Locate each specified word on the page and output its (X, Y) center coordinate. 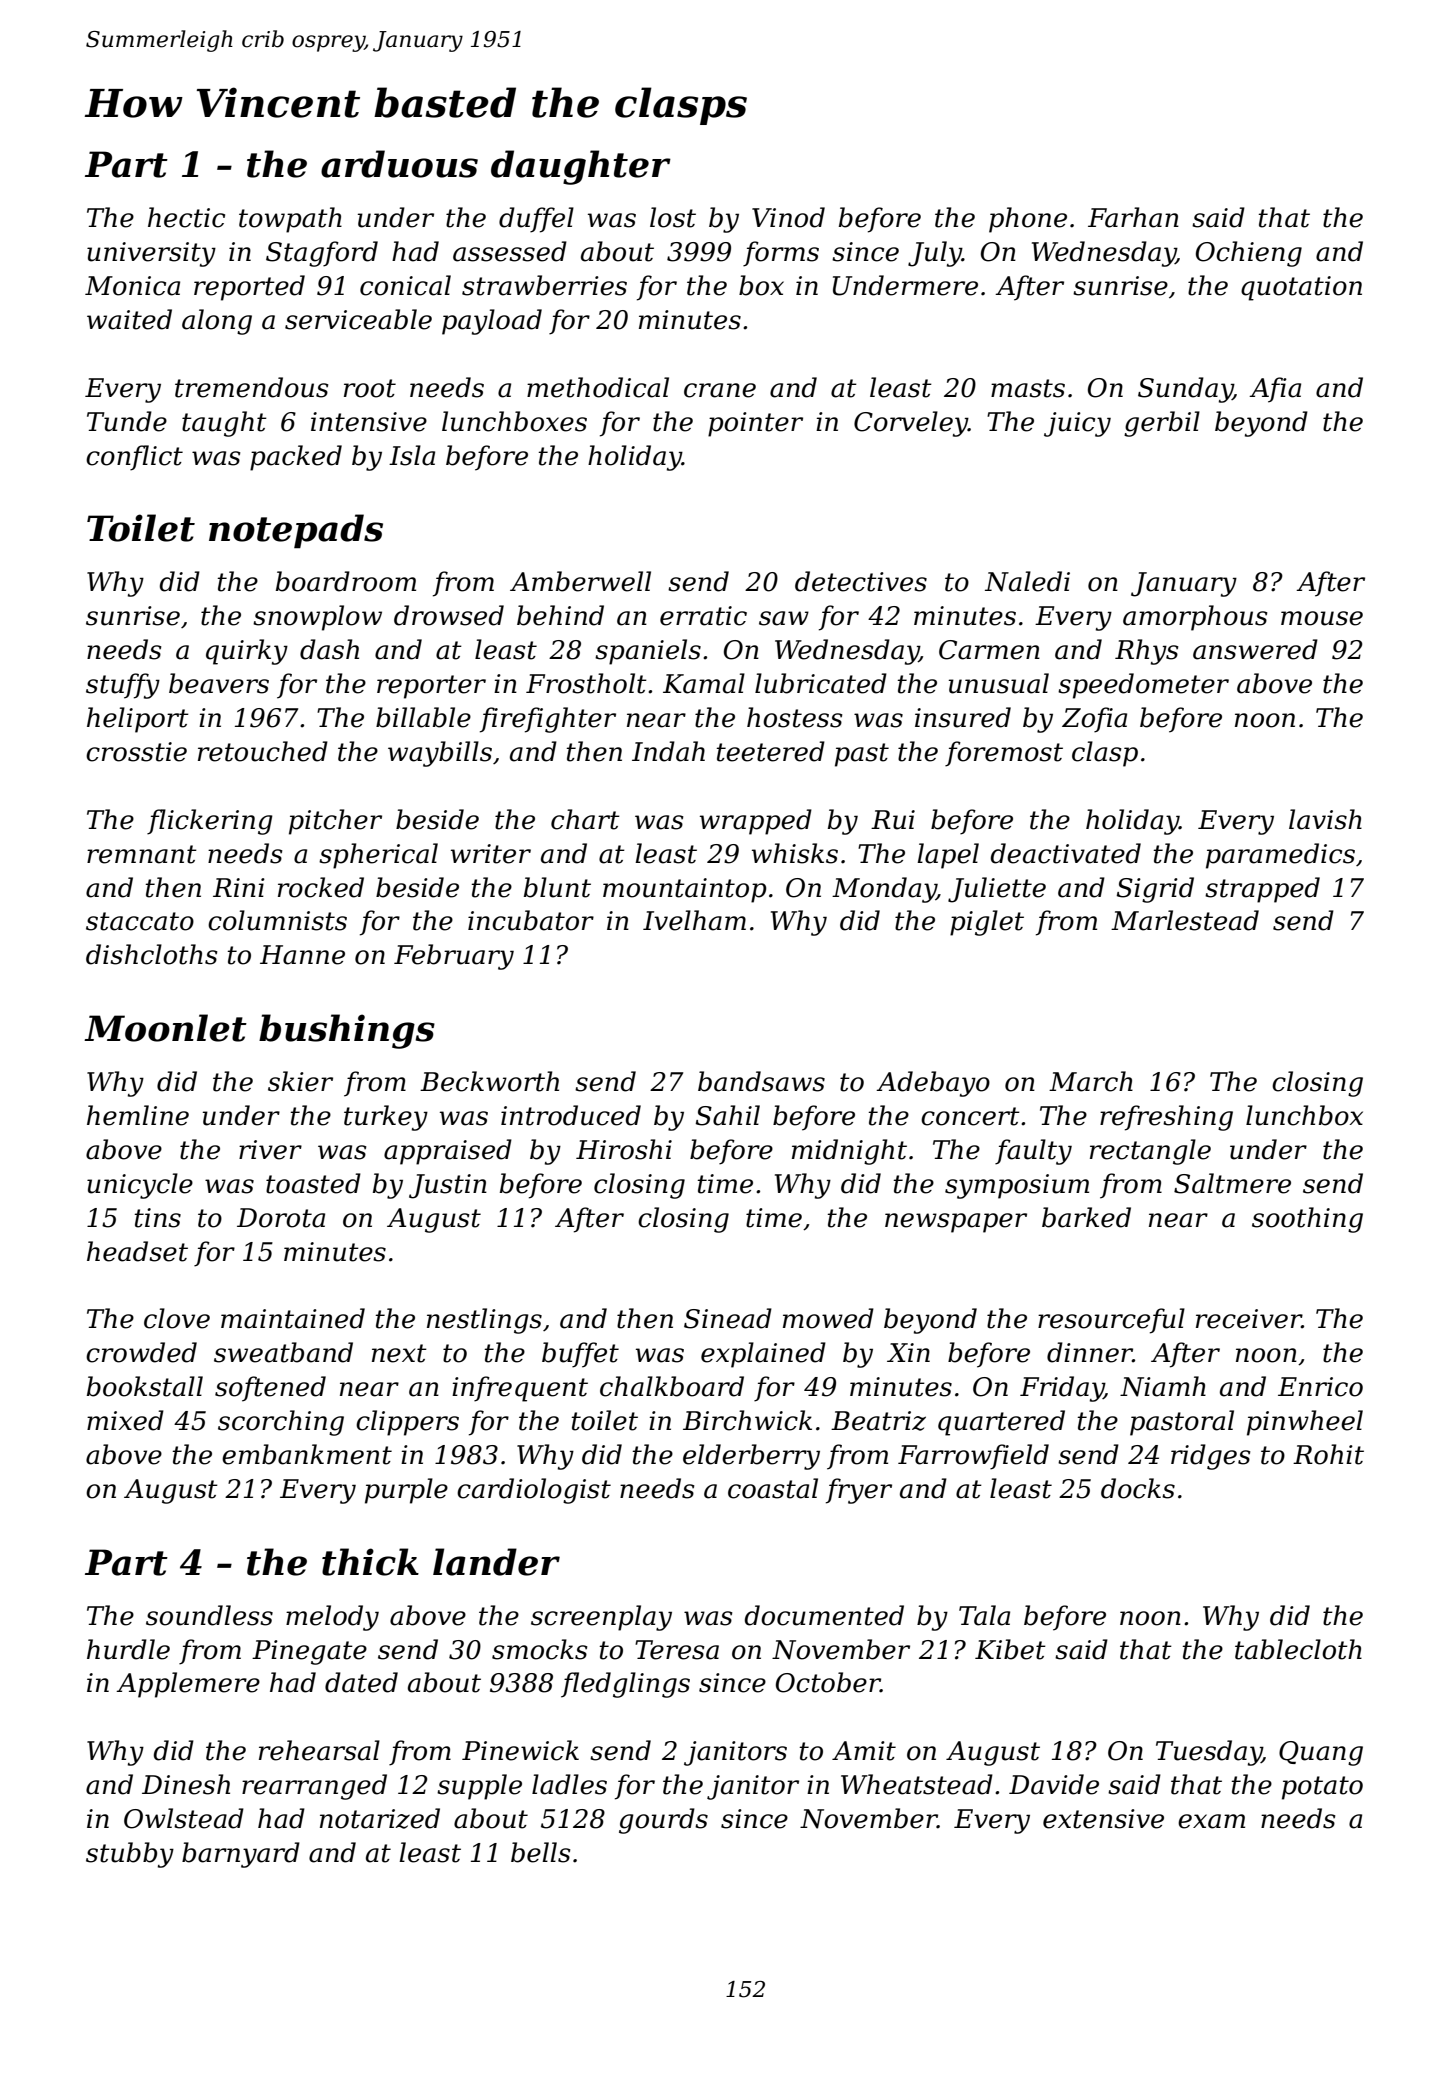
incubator (531, 920)
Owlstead (184, 1818)
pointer (755, 424)
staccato (140, 921)
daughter (581, 167)
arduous (399, 164)
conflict (134, 458)
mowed (828, 1318)
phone (1028, 220)
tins (157, 1218)
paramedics (1280, 856)
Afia (1275, 390)
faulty (1033, 1152)
